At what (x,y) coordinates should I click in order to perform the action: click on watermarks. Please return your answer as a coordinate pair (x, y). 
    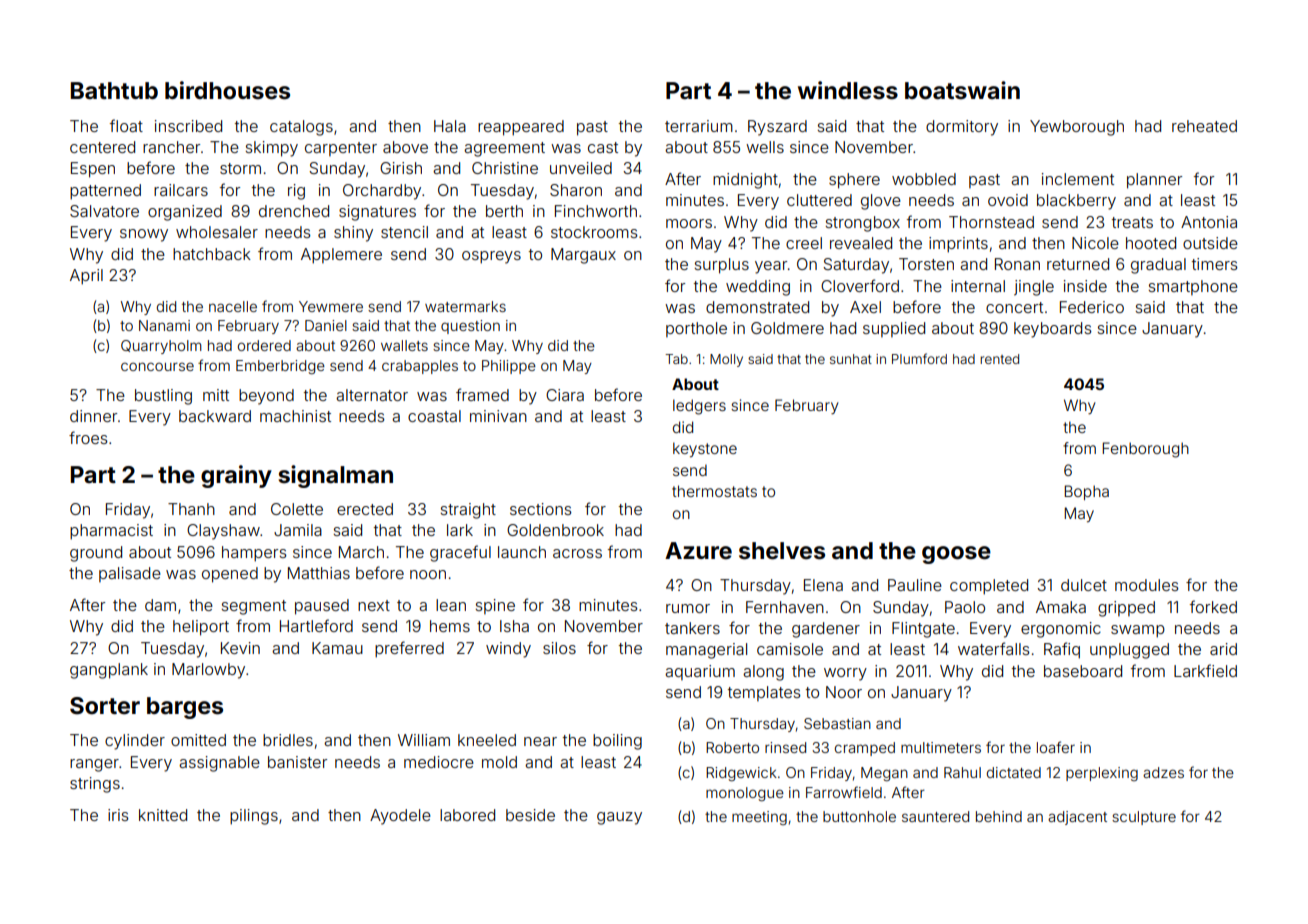
    Looking at the image, I should click on (465, 306).
